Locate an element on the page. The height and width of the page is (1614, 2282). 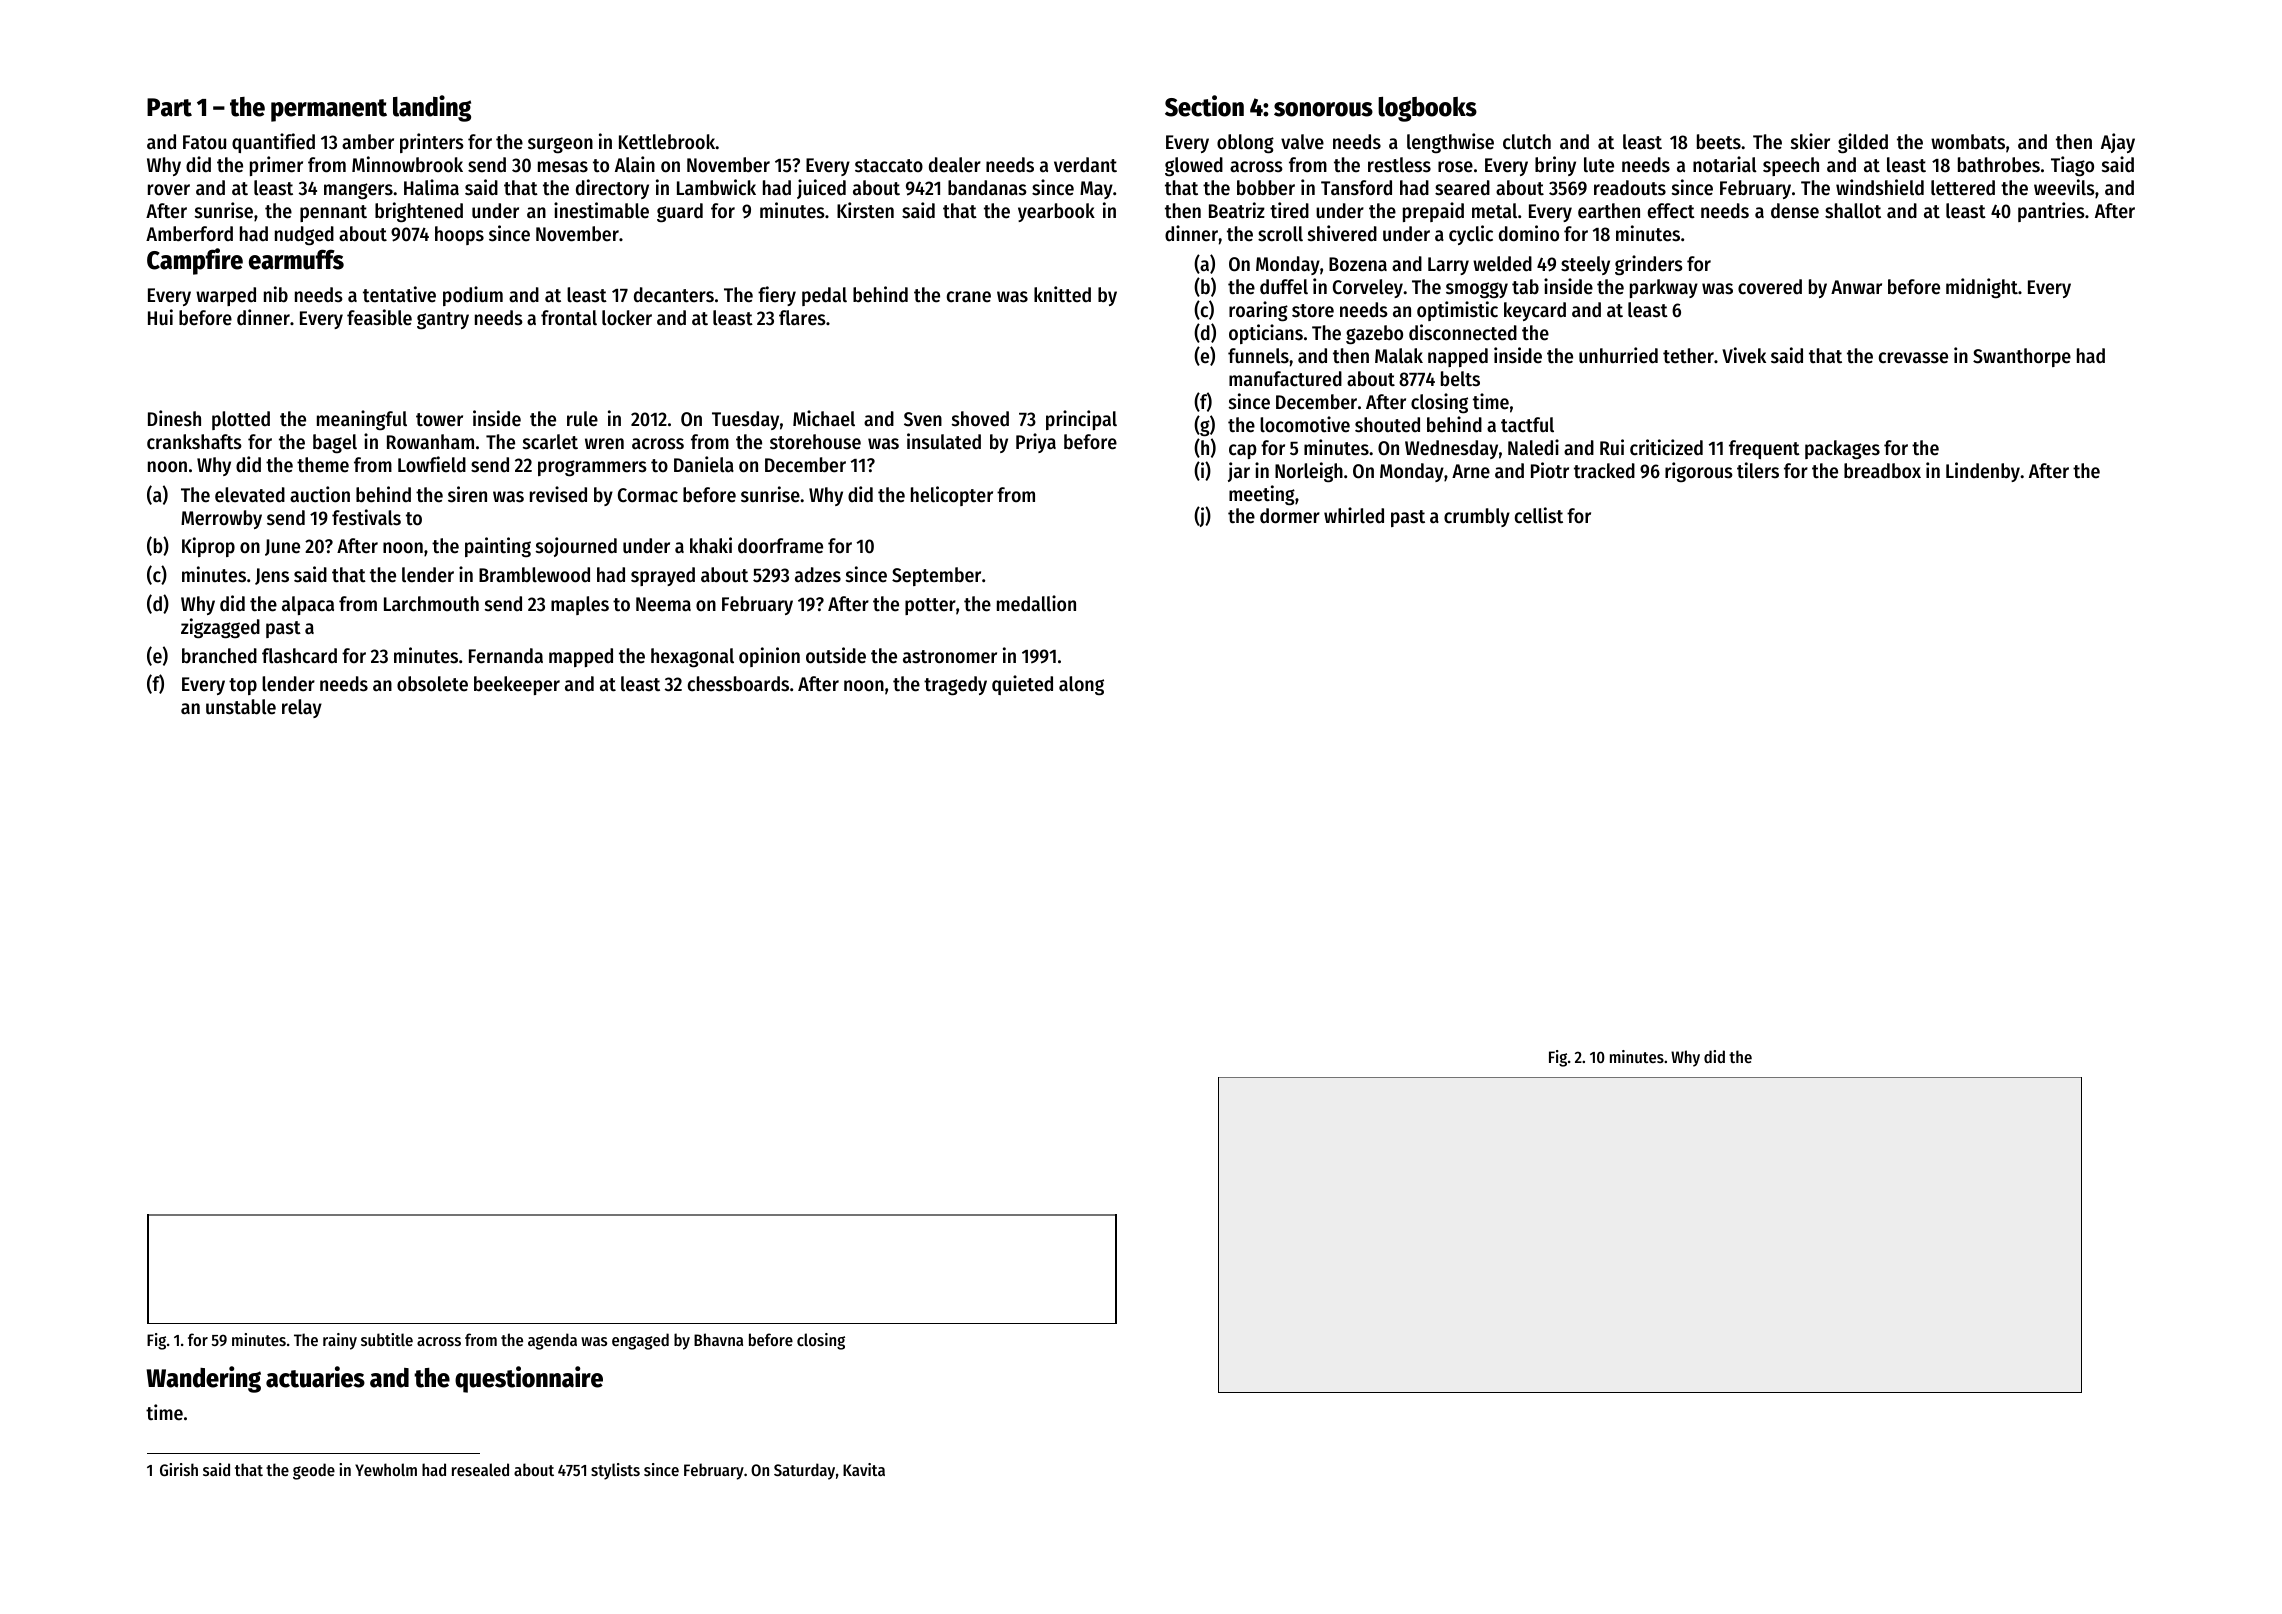
tragedy is located at coordinates (955, 686).
